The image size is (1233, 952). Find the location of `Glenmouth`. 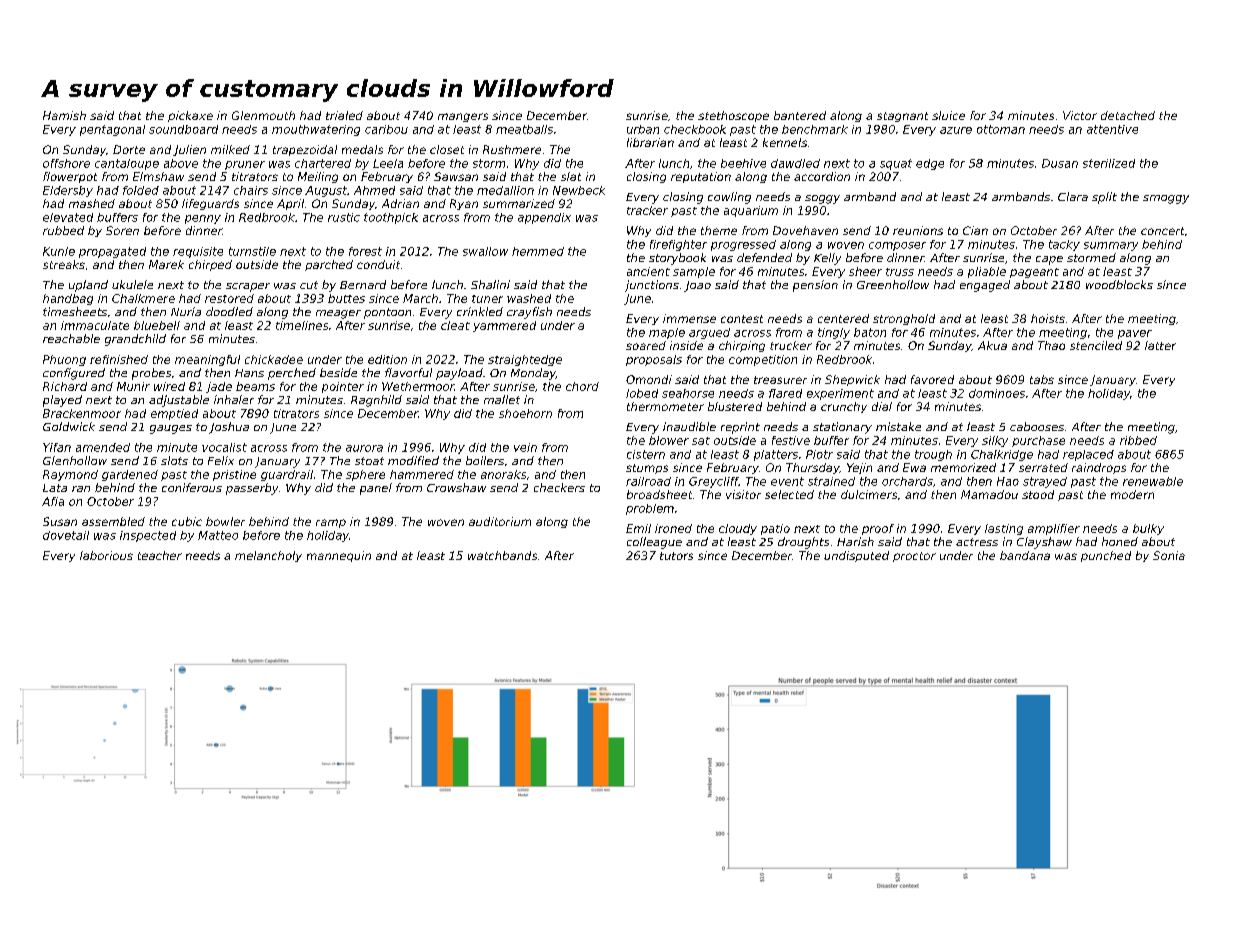

Glenmouth is located at coordinates (263, 115).
